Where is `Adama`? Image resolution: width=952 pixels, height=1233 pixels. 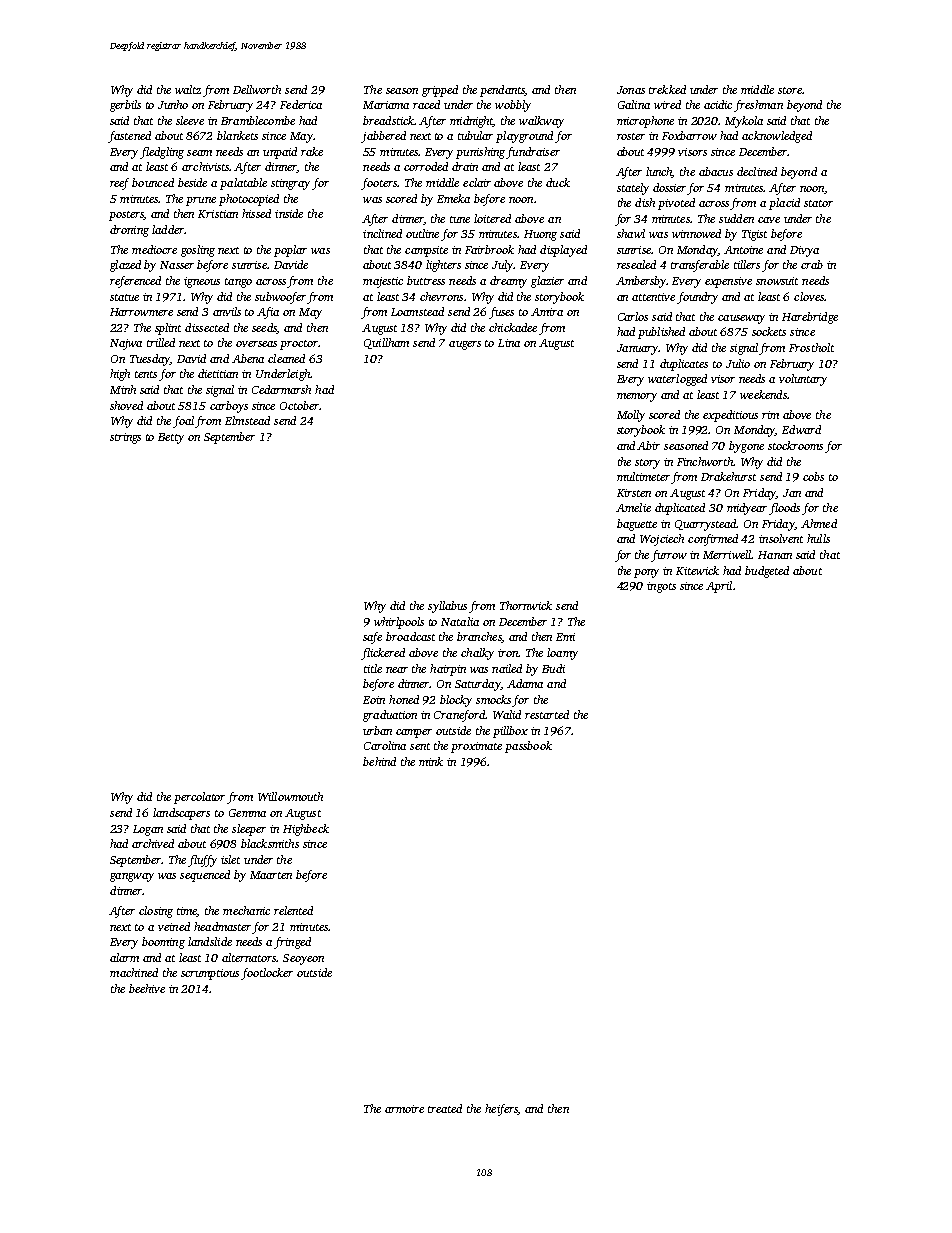 Adama is located at coordinates (525, 683).
